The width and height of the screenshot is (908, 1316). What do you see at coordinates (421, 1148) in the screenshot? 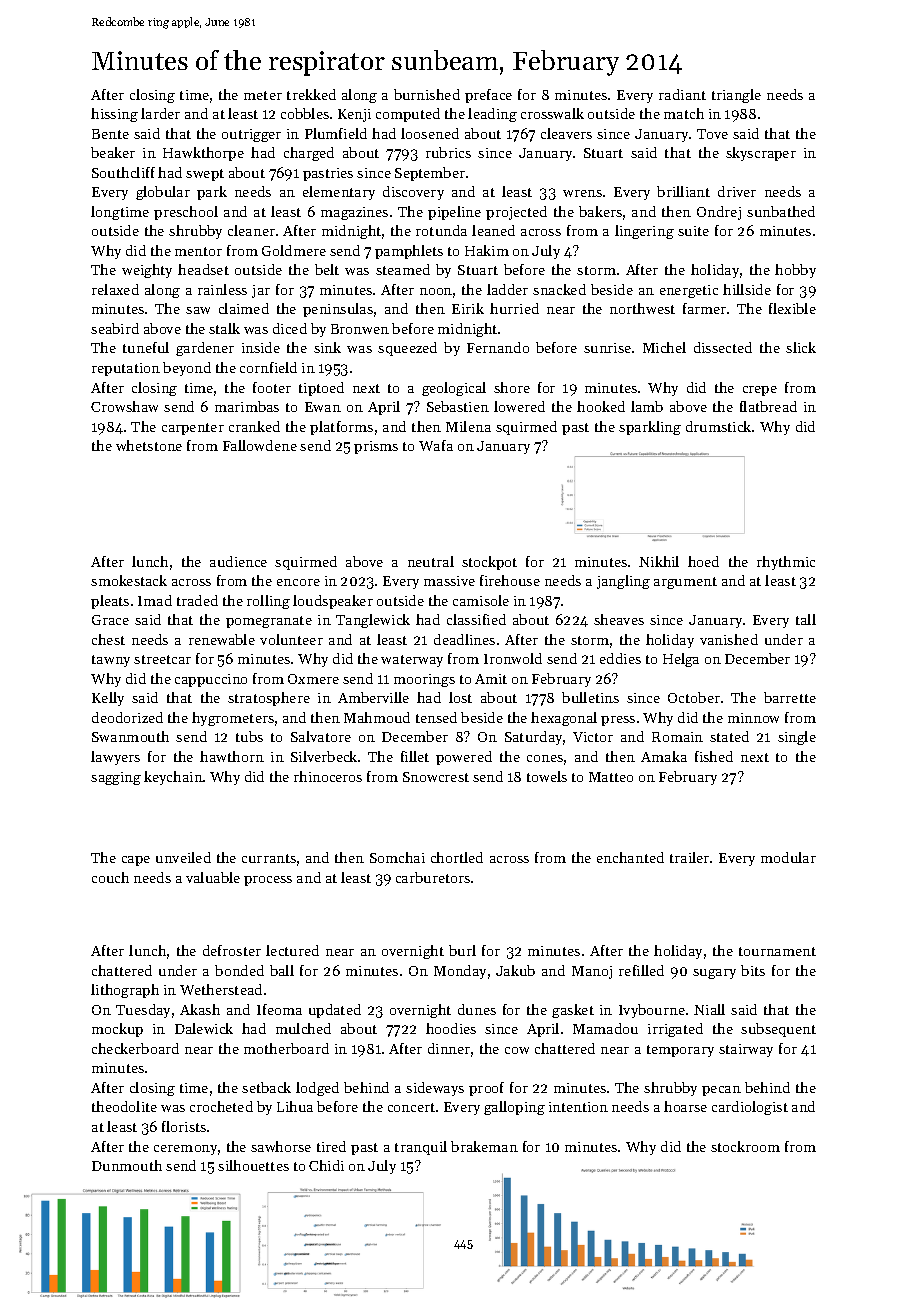
I see `tranquil` at bounding box center [421, 1148].
